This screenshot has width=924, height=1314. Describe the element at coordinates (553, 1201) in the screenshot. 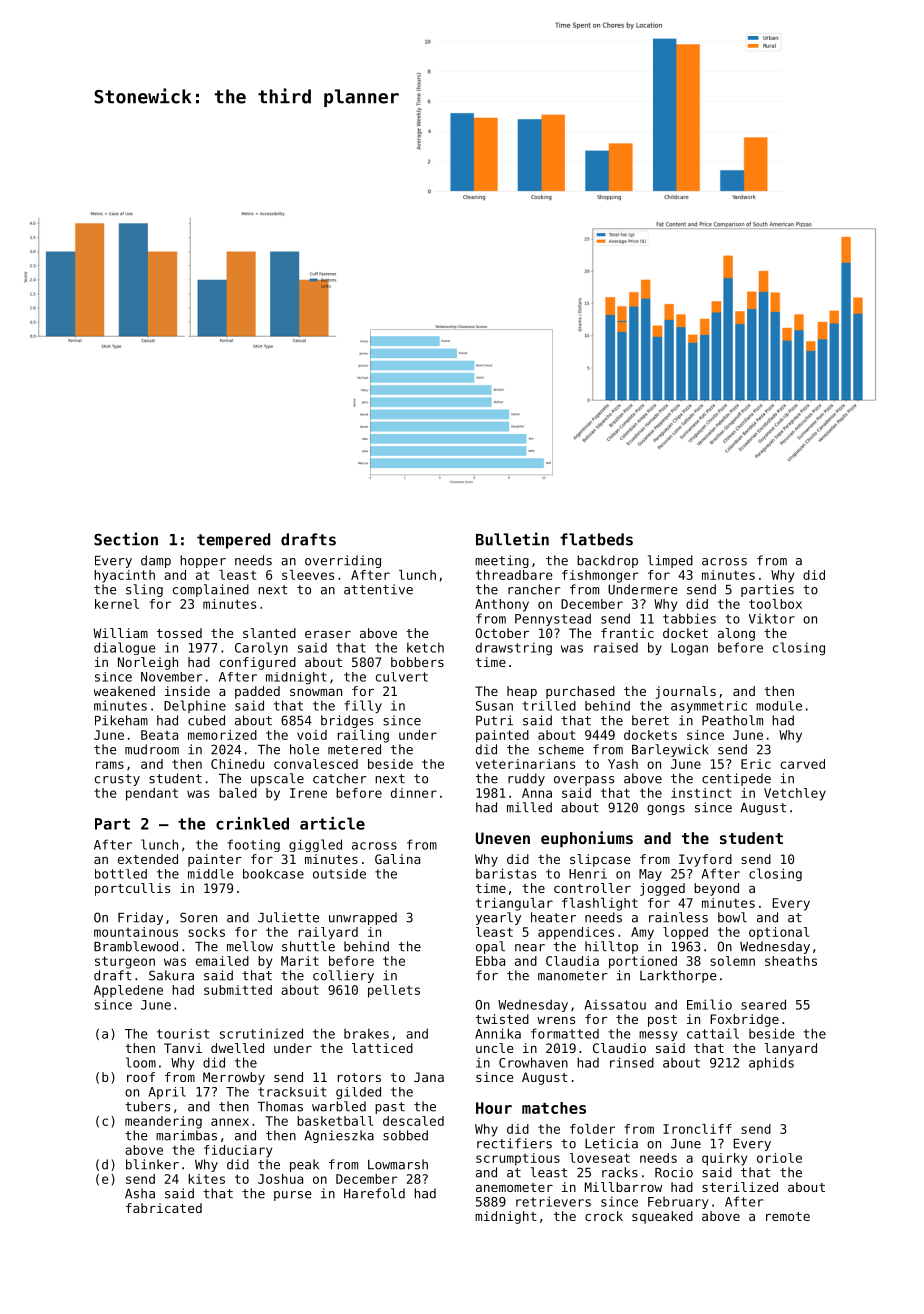

I see `retrievers` at that location.
